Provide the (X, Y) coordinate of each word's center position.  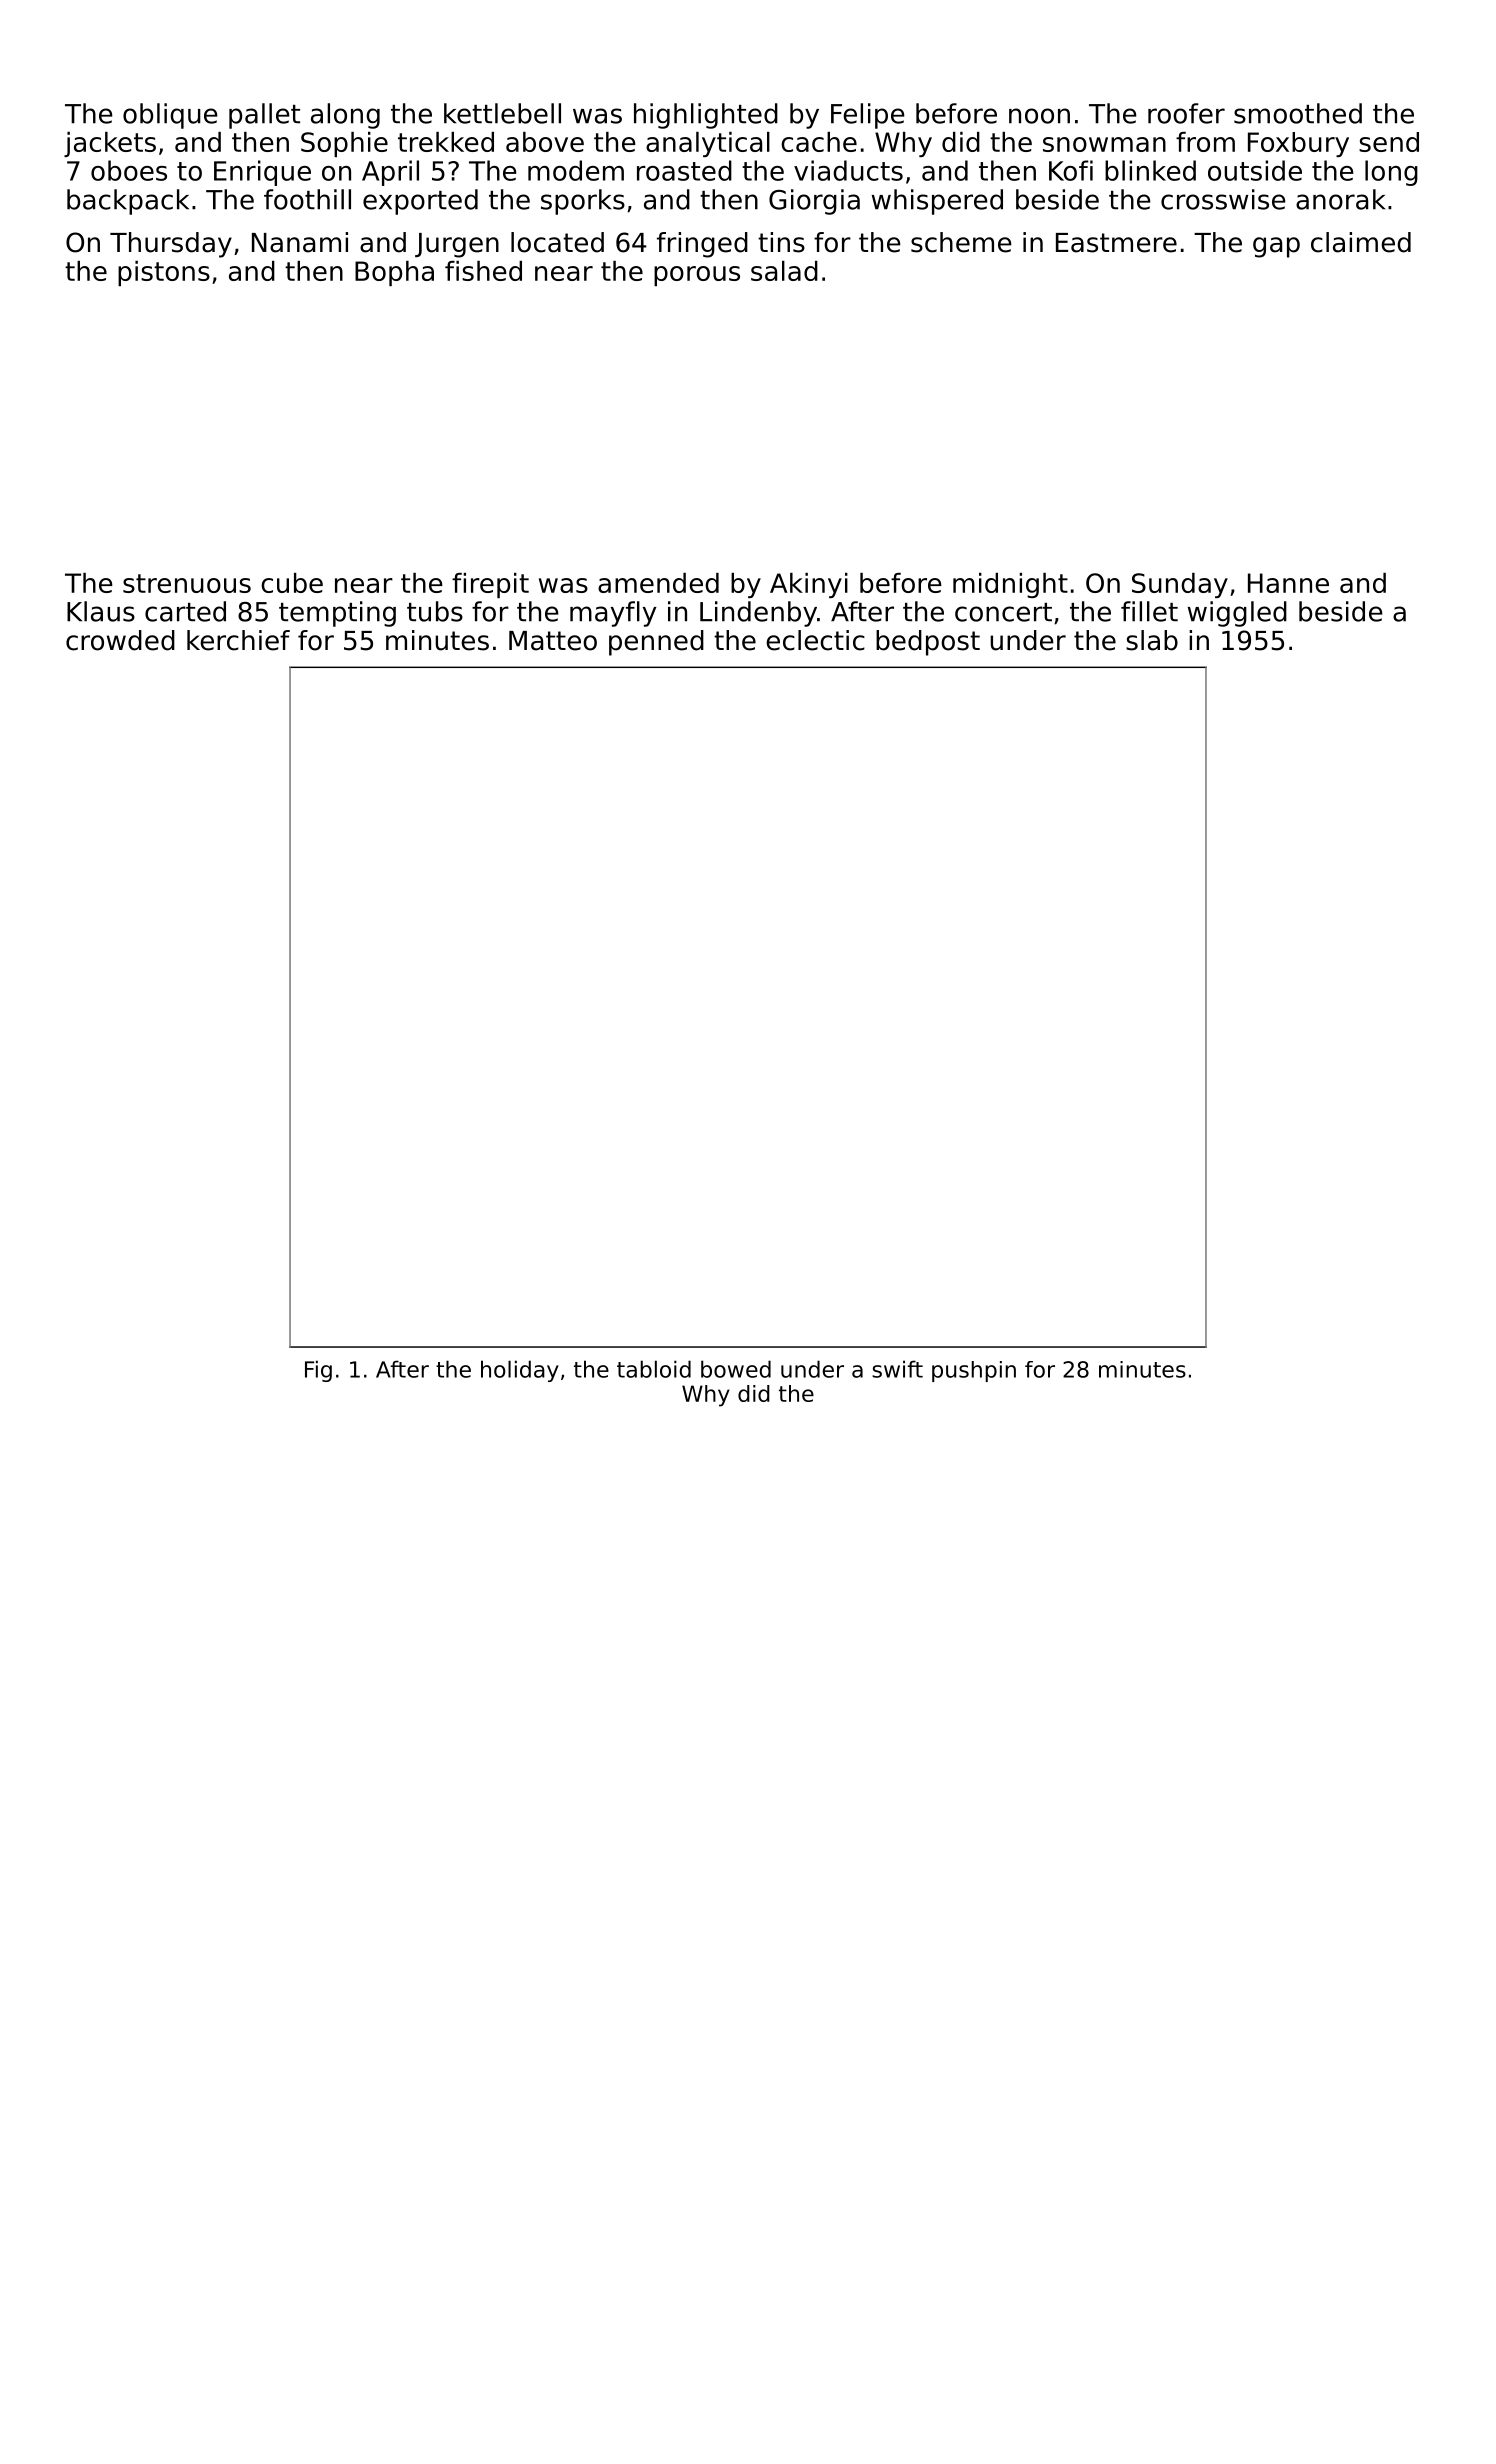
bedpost (928, 643)
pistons (164, 273)
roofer (1186, 113)
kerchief (238, 640)
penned (656, 643)
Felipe (868, 116)
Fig (318, 1371)
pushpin (974, 1371)
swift (897, 1369)
